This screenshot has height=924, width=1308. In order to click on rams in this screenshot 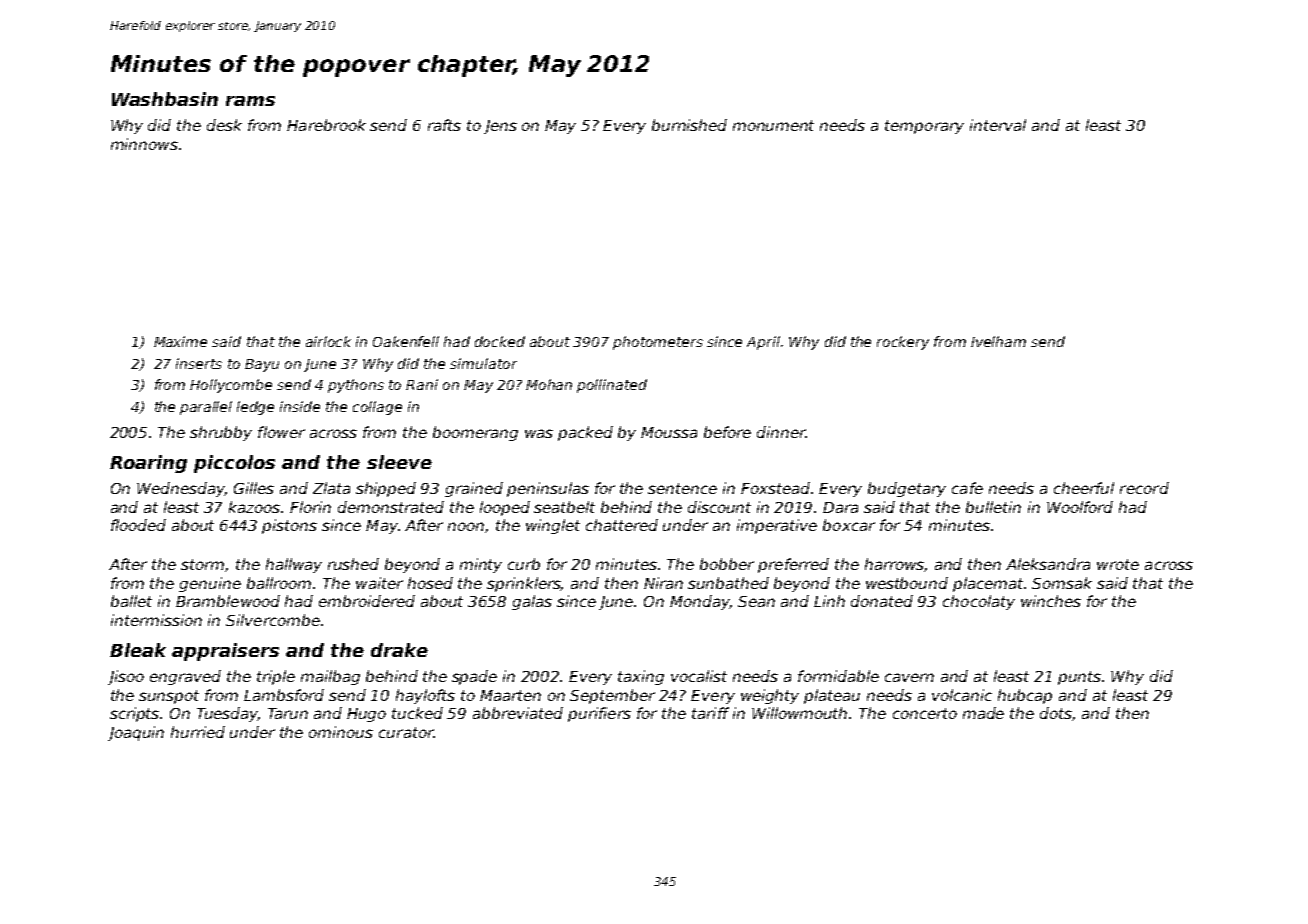, I will do `click(250, 101)`.
